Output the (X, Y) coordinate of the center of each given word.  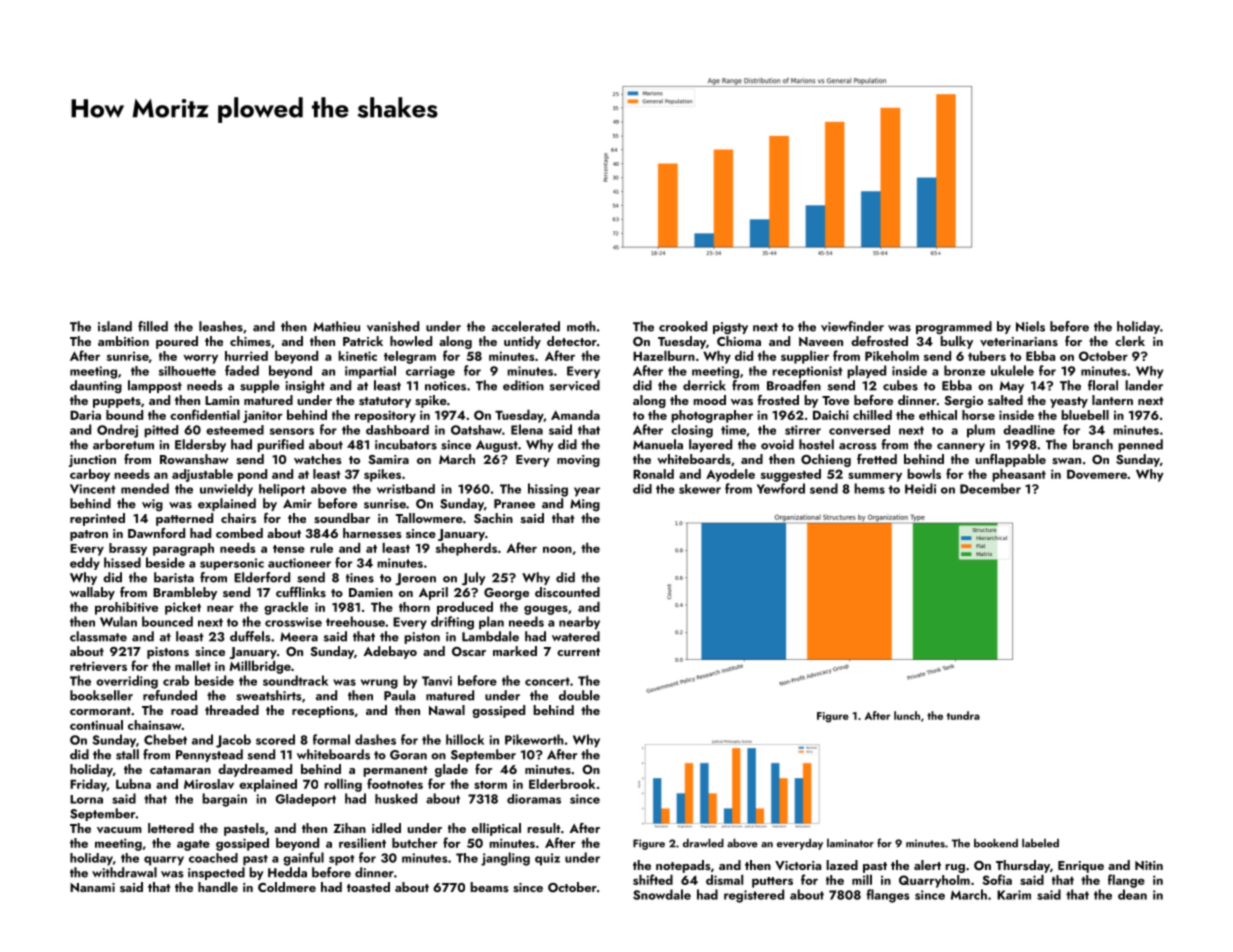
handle (218, 887)
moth (581, 326)
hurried (246, 356)
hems (869, 488)
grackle (286, 608)
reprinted (97, 519)
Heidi (920, 488)
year (587, 492)
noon (557, 549)
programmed (954, 328)
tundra (963, 715)
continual (96, 725)
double (579, 695)
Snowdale (662, 894)
